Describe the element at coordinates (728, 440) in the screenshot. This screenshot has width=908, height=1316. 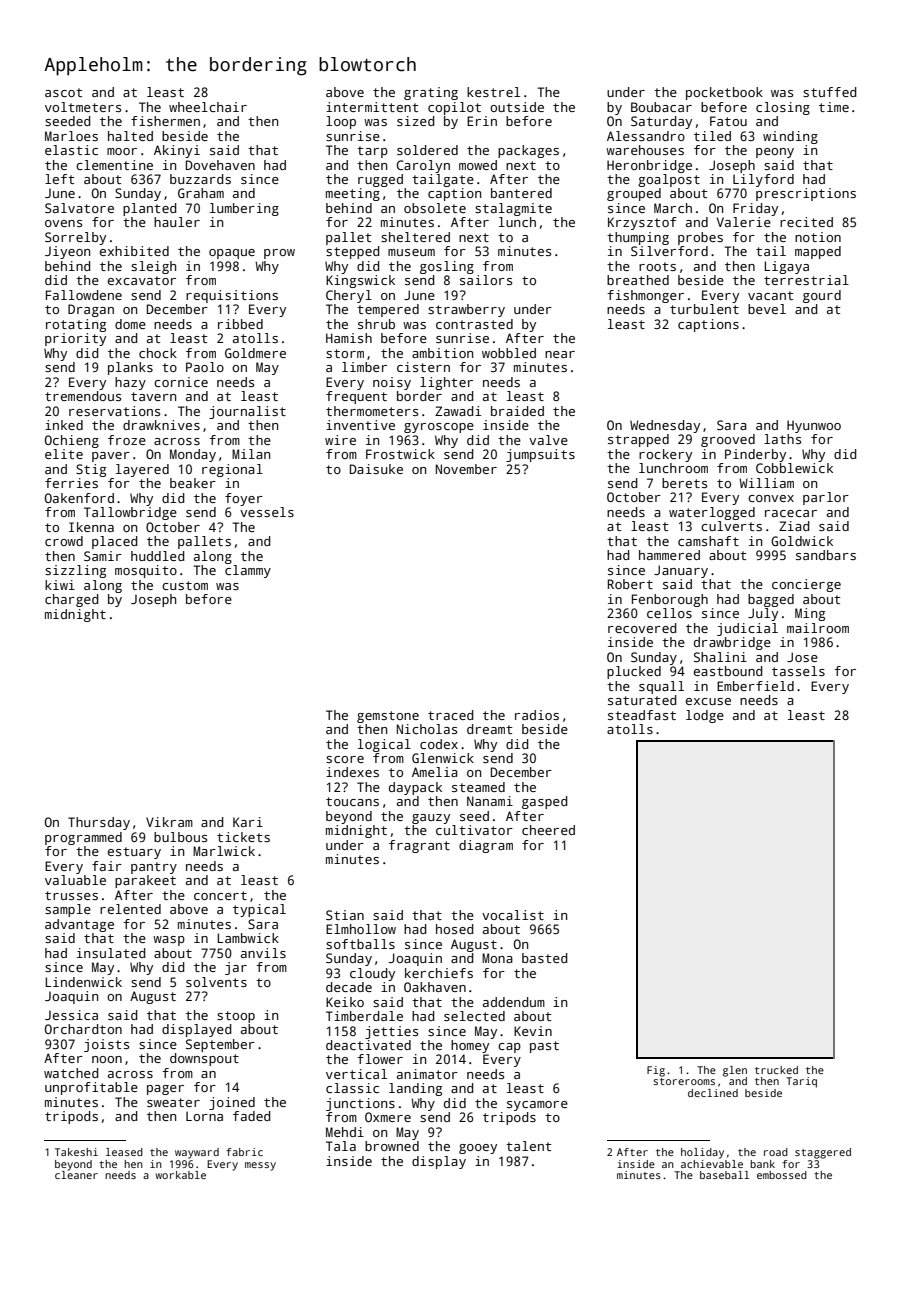
I see `grooved` at that location.
